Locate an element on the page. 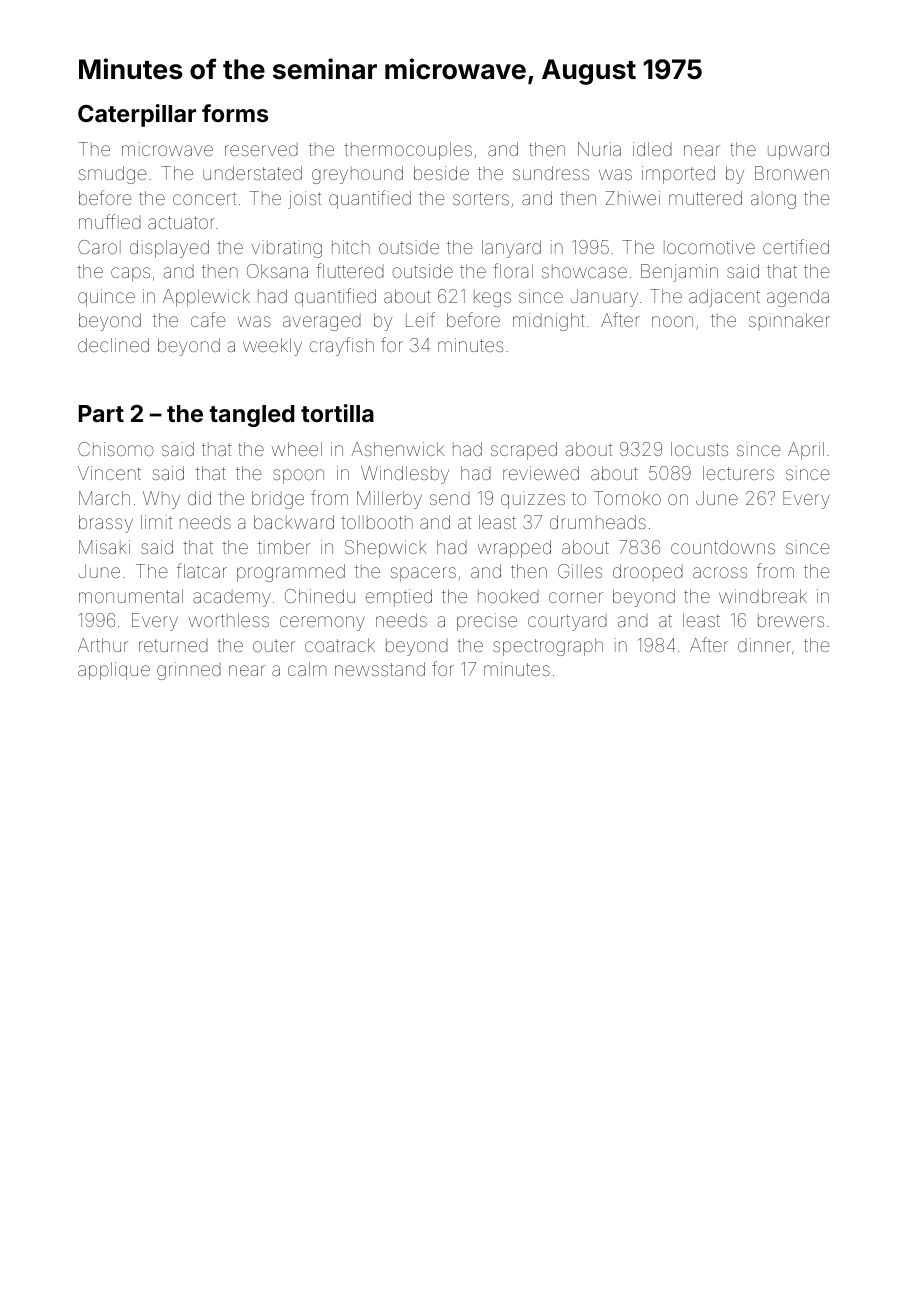  Bronwen is located at coordinates (792, 173).
